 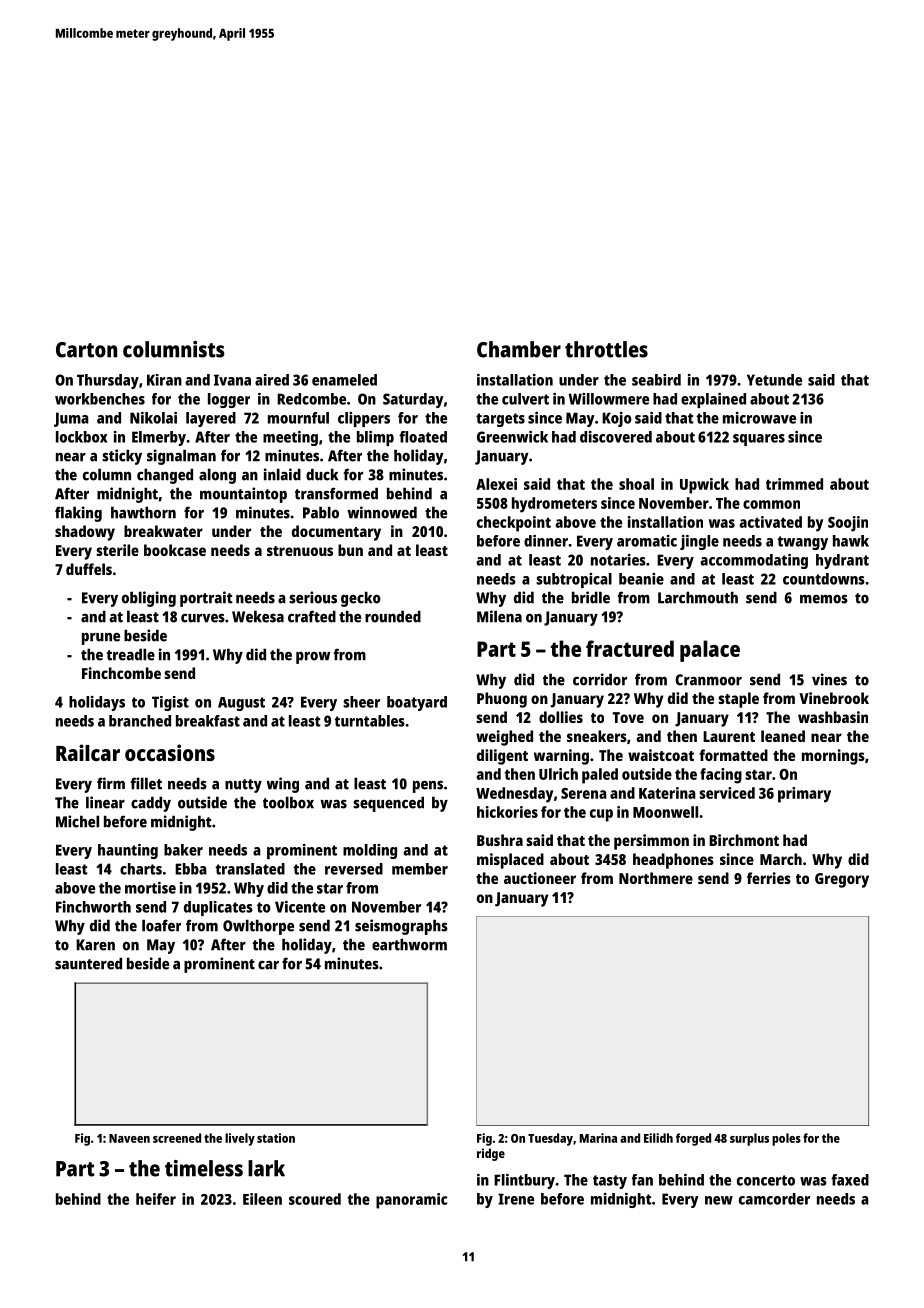 I want to click on throttles, so click(x=606, y=349).
